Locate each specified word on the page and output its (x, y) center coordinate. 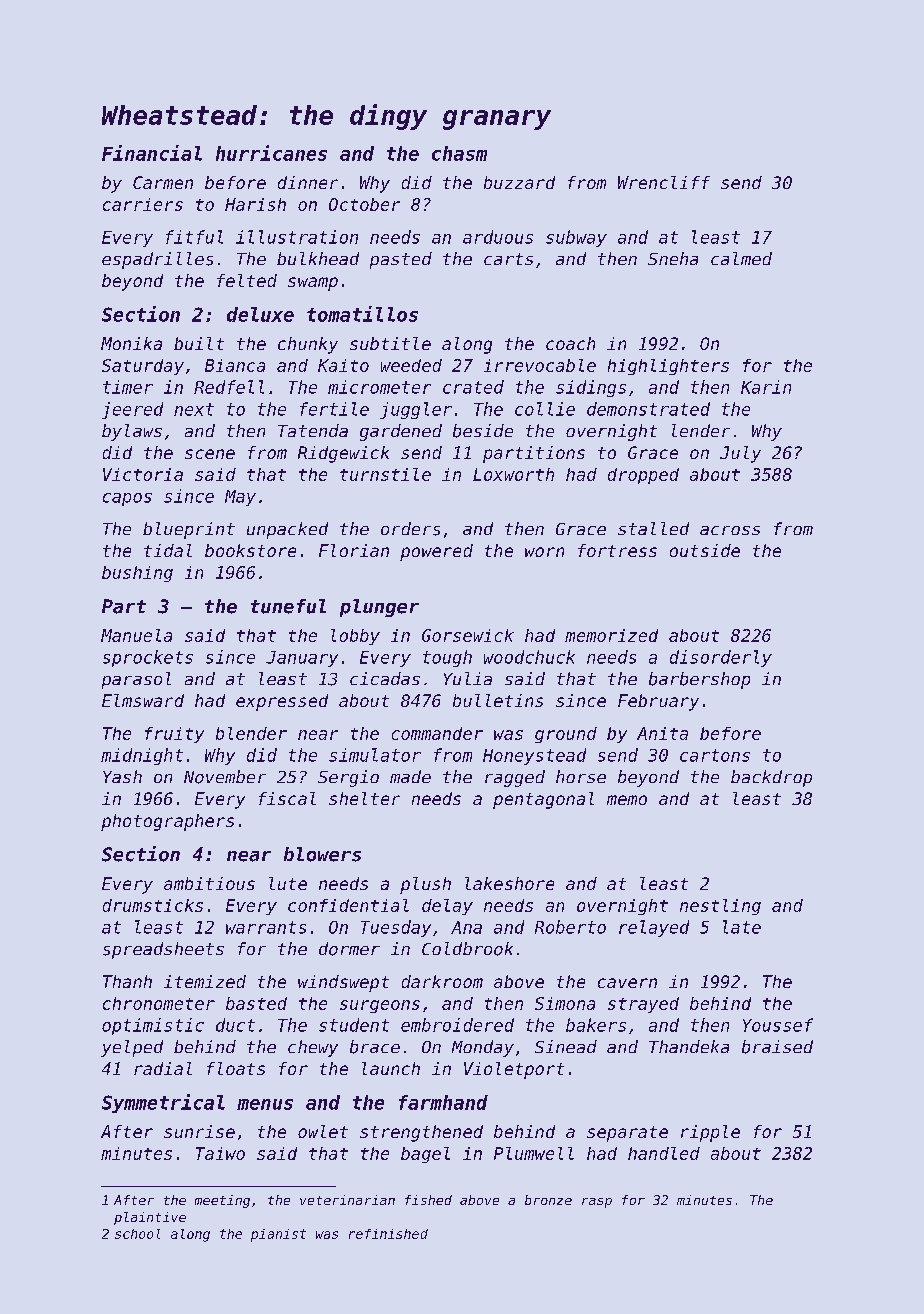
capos (127, 499)
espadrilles (157, 260)
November (225, 777)
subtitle (390, 343)
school (137, 1234)
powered (436, 552)
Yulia (468, 678)
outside (705, 550)
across (730, 530)
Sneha (673, 258)
